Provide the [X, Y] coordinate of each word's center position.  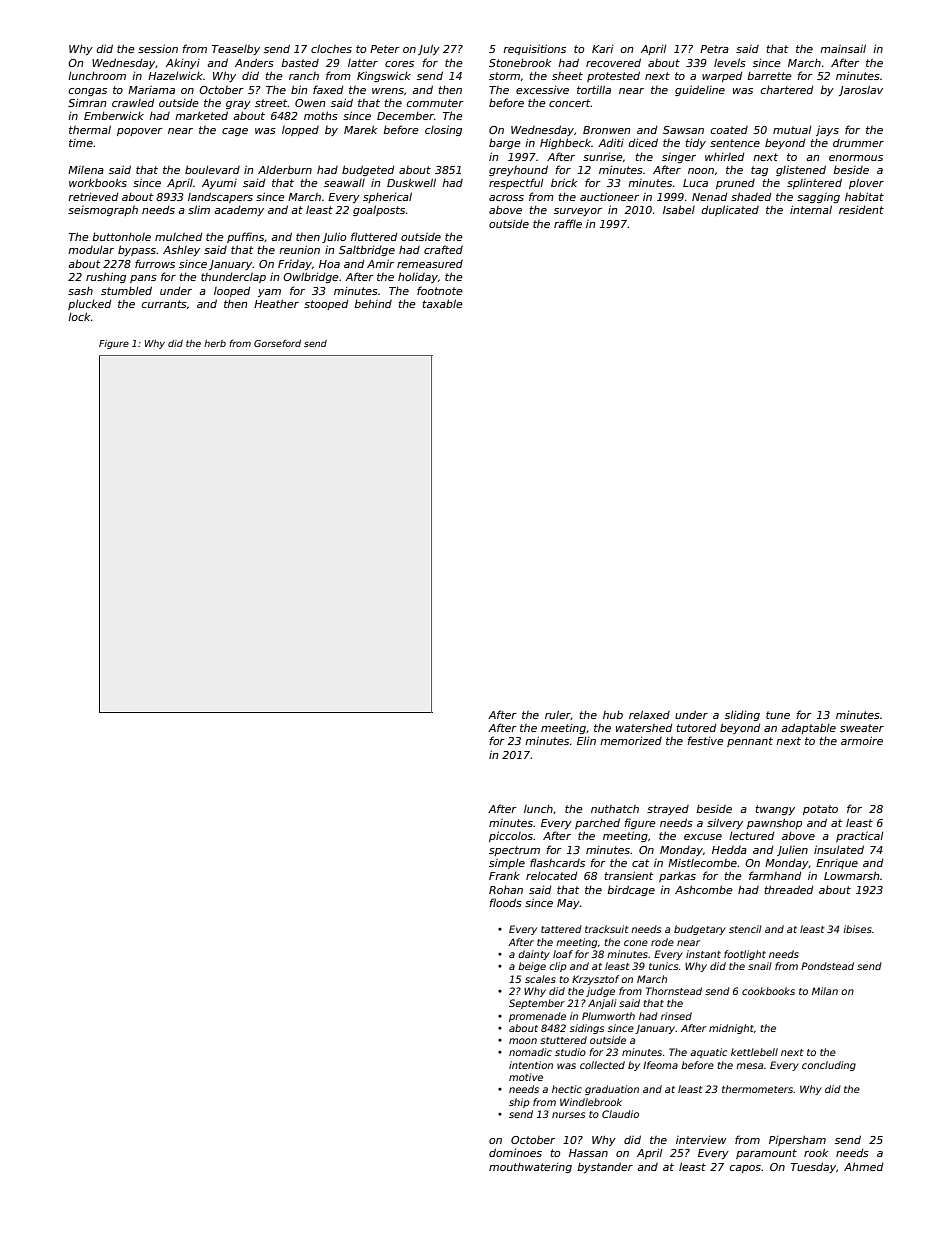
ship [519, 1103]
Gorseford [277, 343]
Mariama [151, 90]
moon [523, 1041]
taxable [442, 303]
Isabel [679, 209]
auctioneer [609, 196]
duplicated [730, 210]
